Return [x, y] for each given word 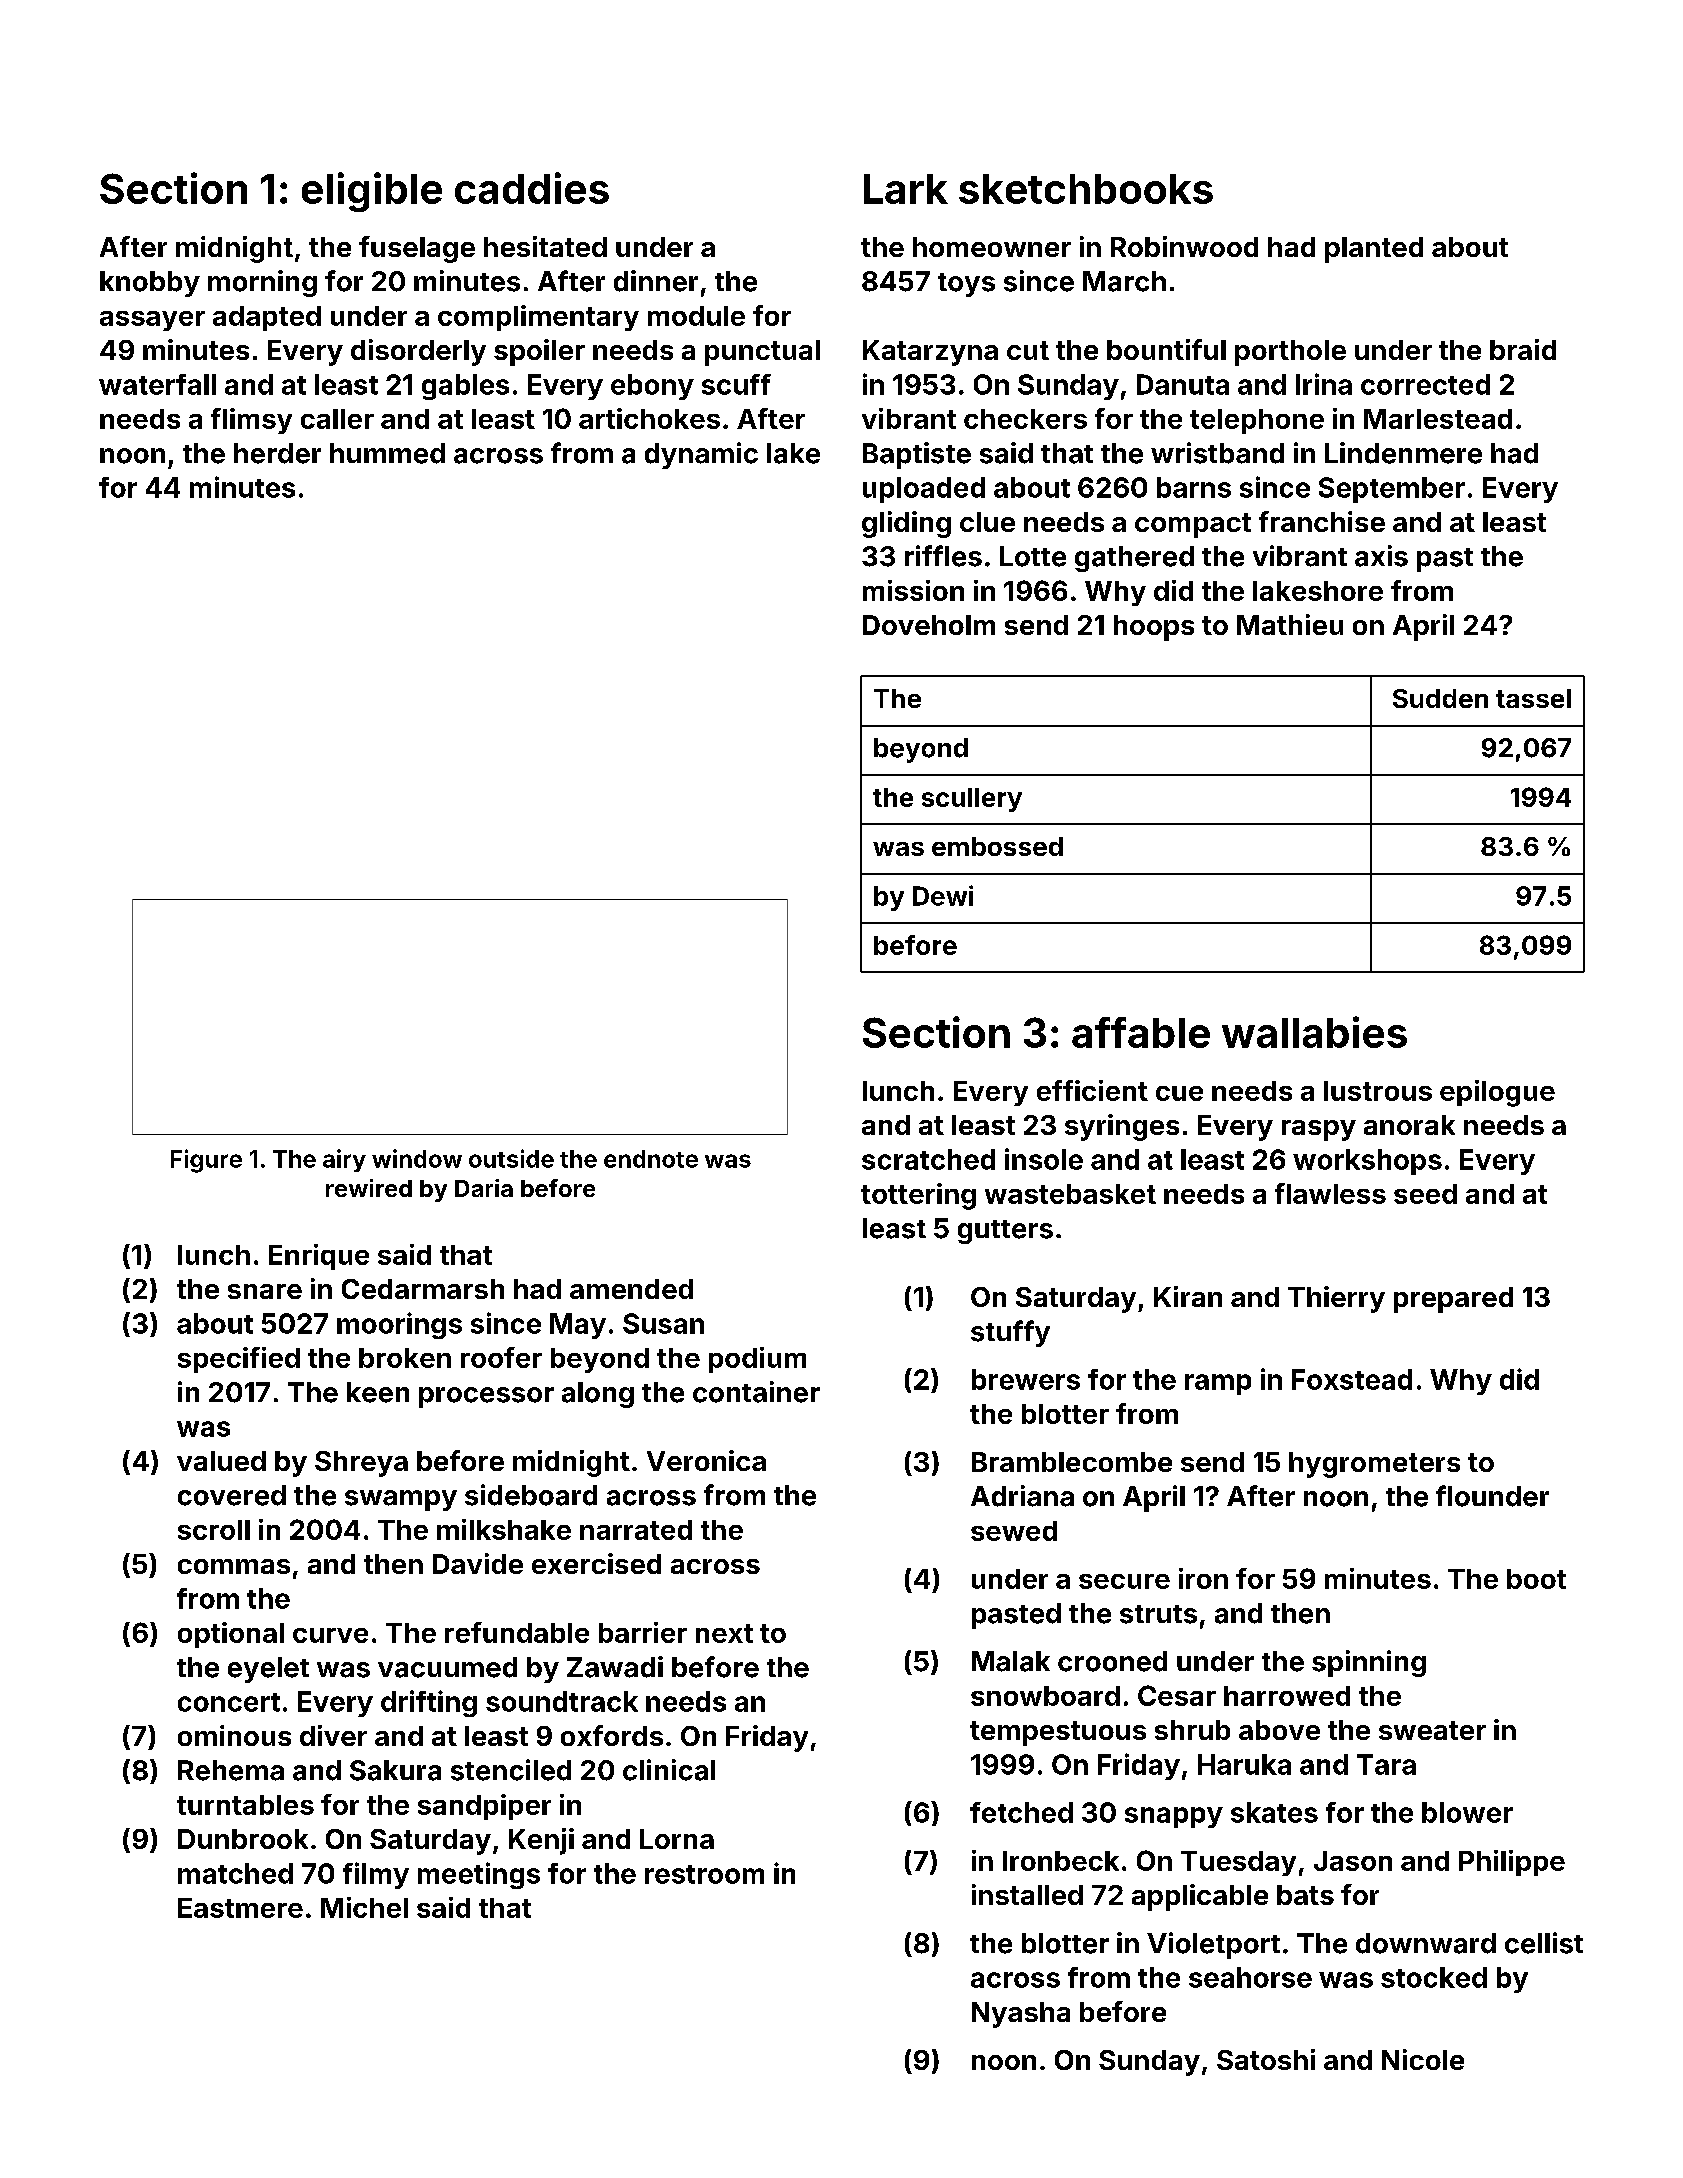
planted [1374, 250]
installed [1027, 1894]
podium [757, 1360]
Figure [206, 1161]
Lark [906, 189]
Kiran [1188, 1296]
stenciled [511, 1770]
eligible [372, 192]
